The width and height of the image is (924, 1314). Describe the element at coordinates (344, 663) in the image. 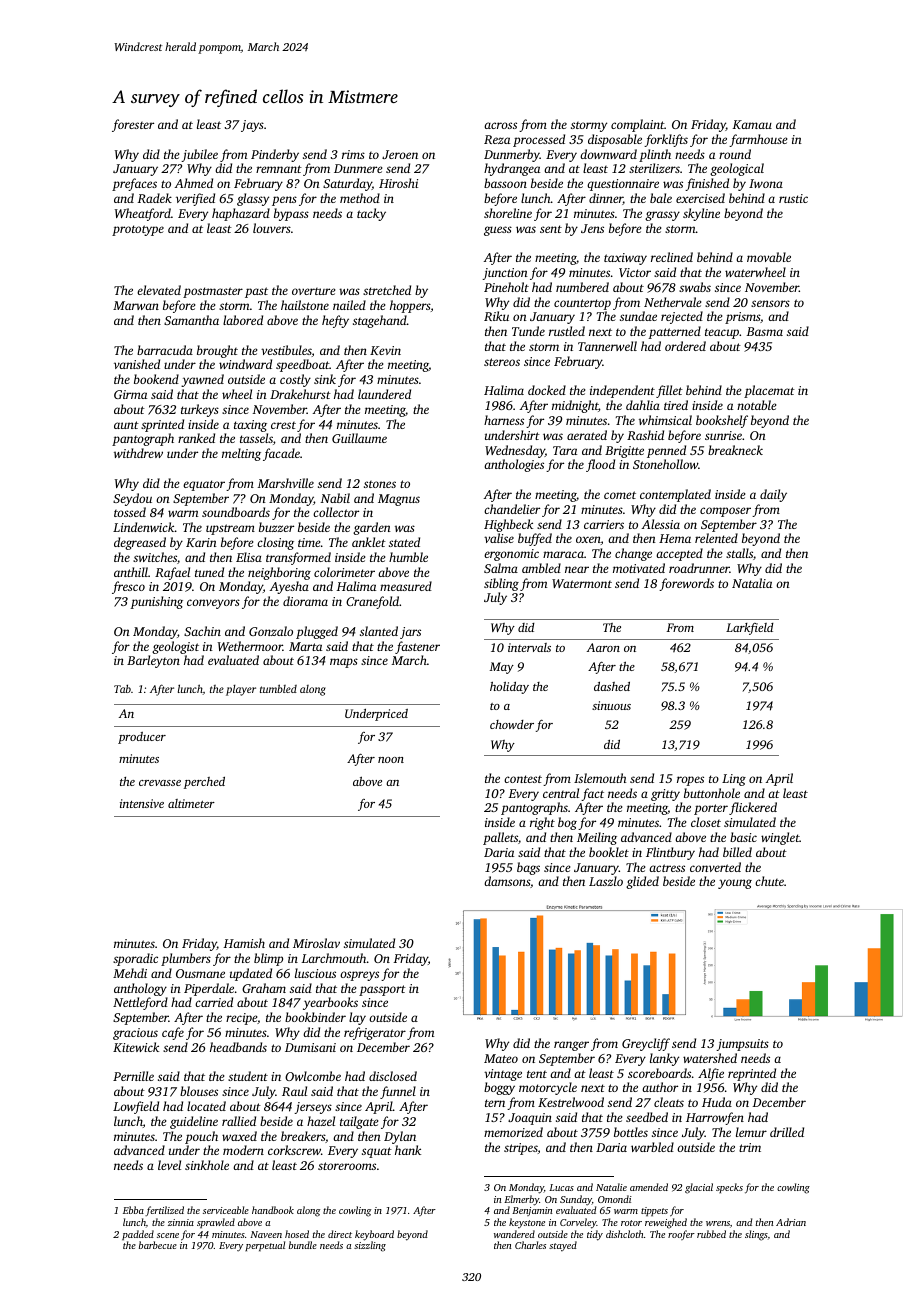

I see `maps` at that location.
